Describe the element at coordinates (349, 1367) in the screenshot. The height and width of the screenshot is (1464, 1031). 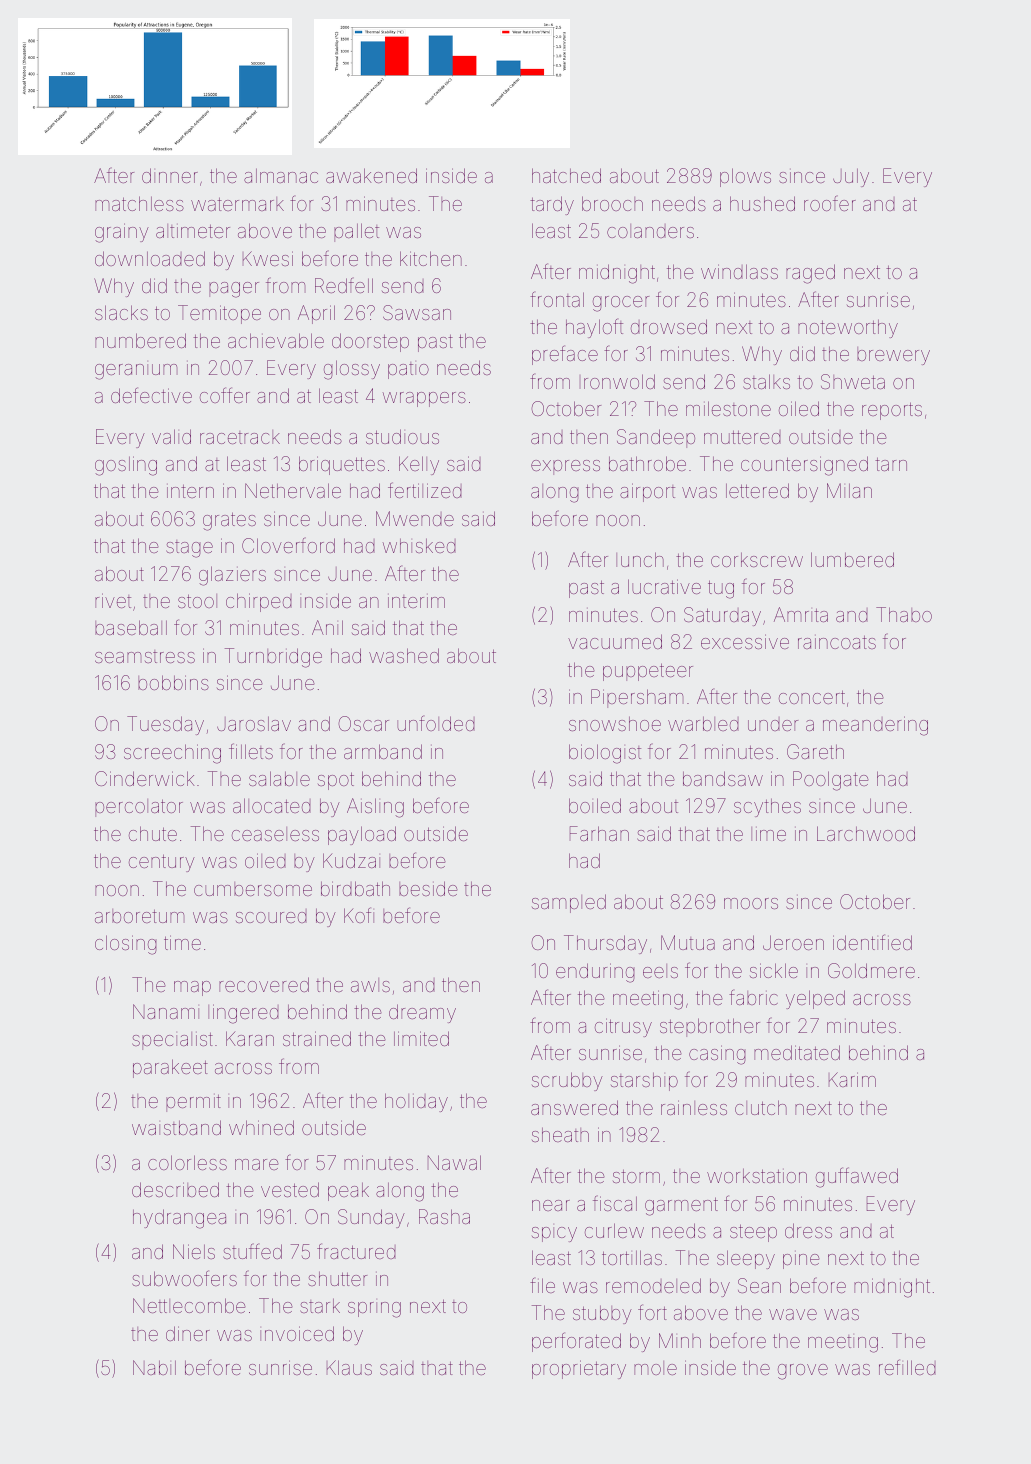
I see `Klaus` at that location.
